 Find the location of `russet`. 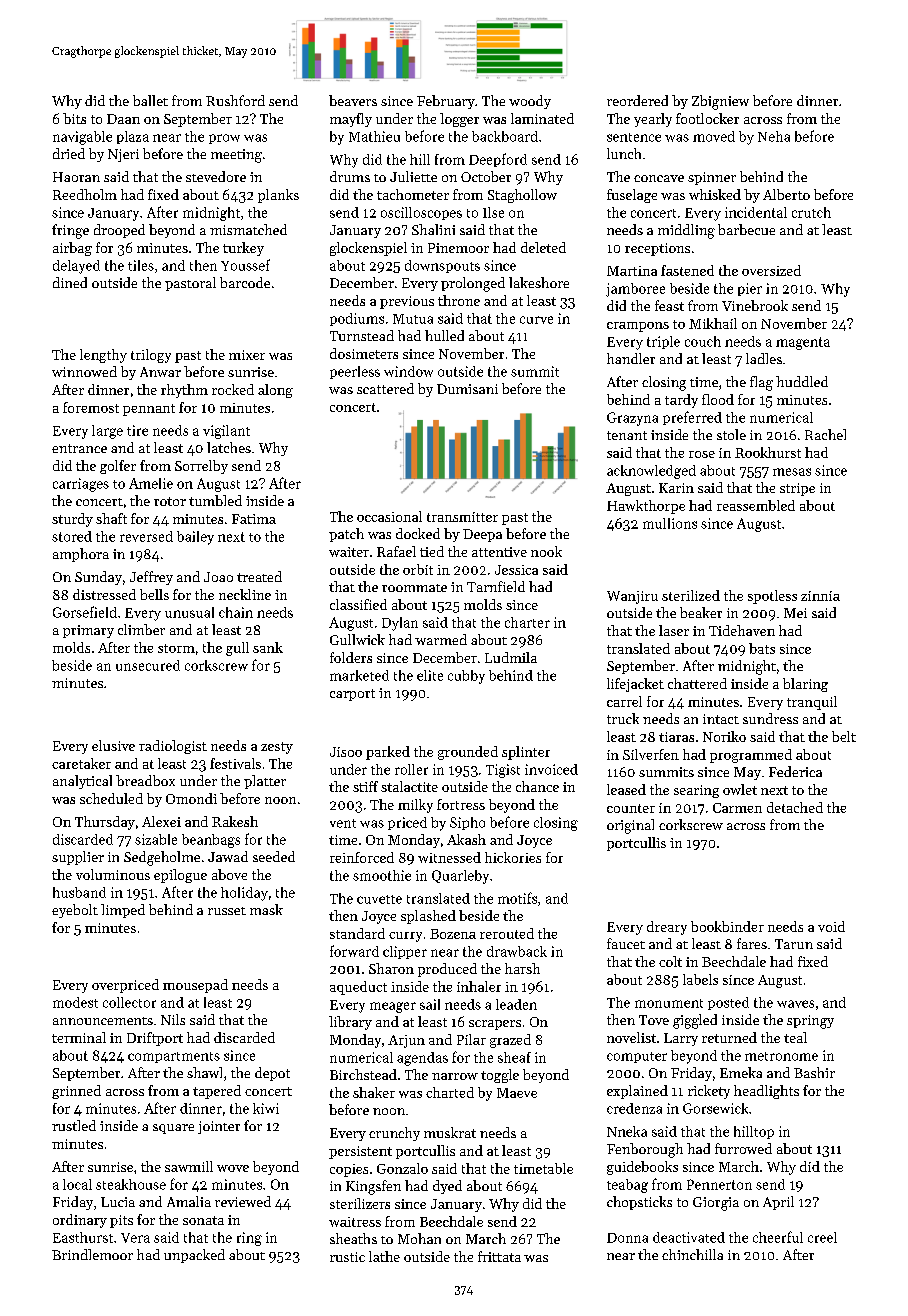

russet is located at coordinates (227, 911).
